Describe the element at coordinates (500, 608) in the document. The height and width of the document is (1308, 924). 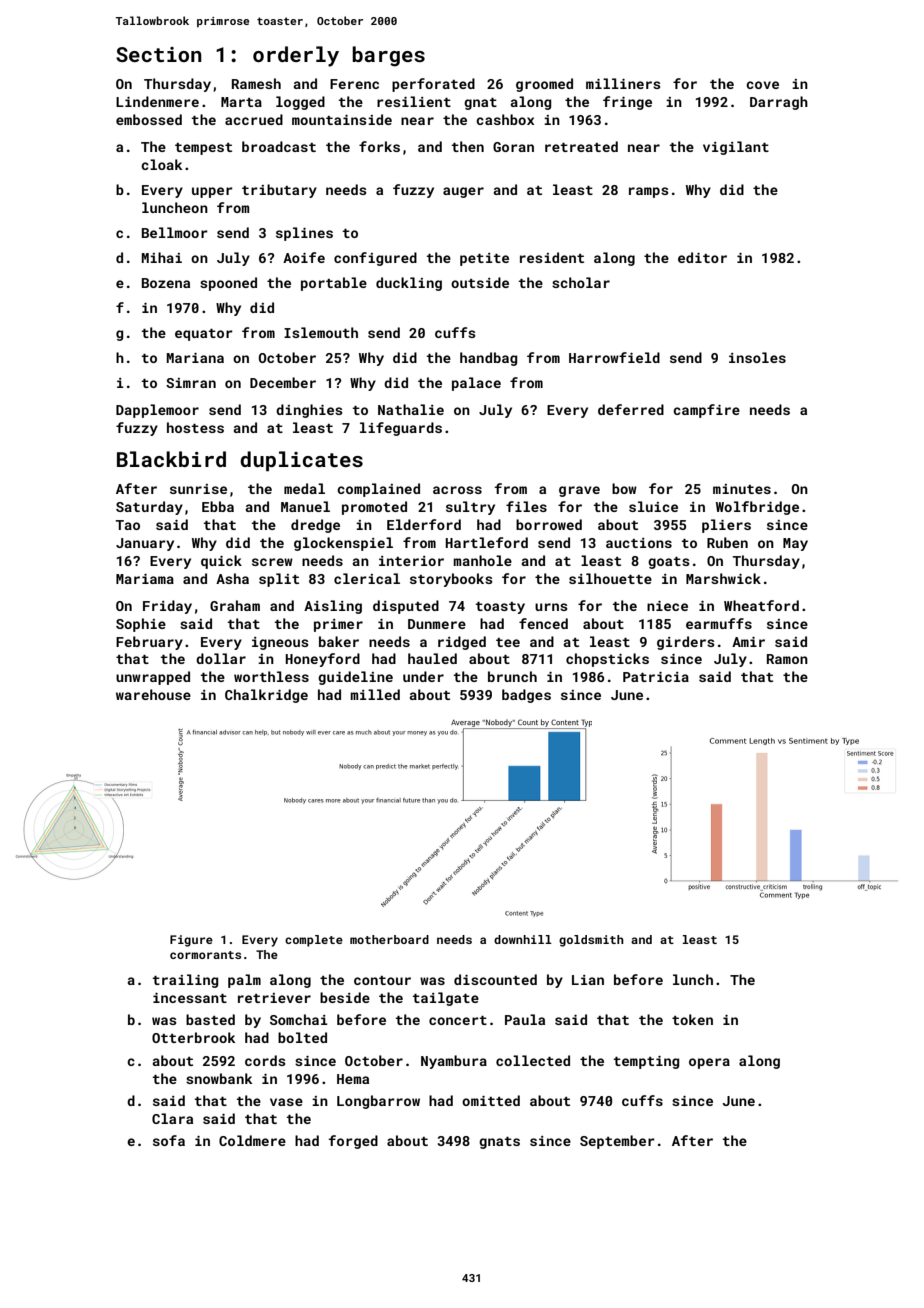
I see `toasty` at that location.
